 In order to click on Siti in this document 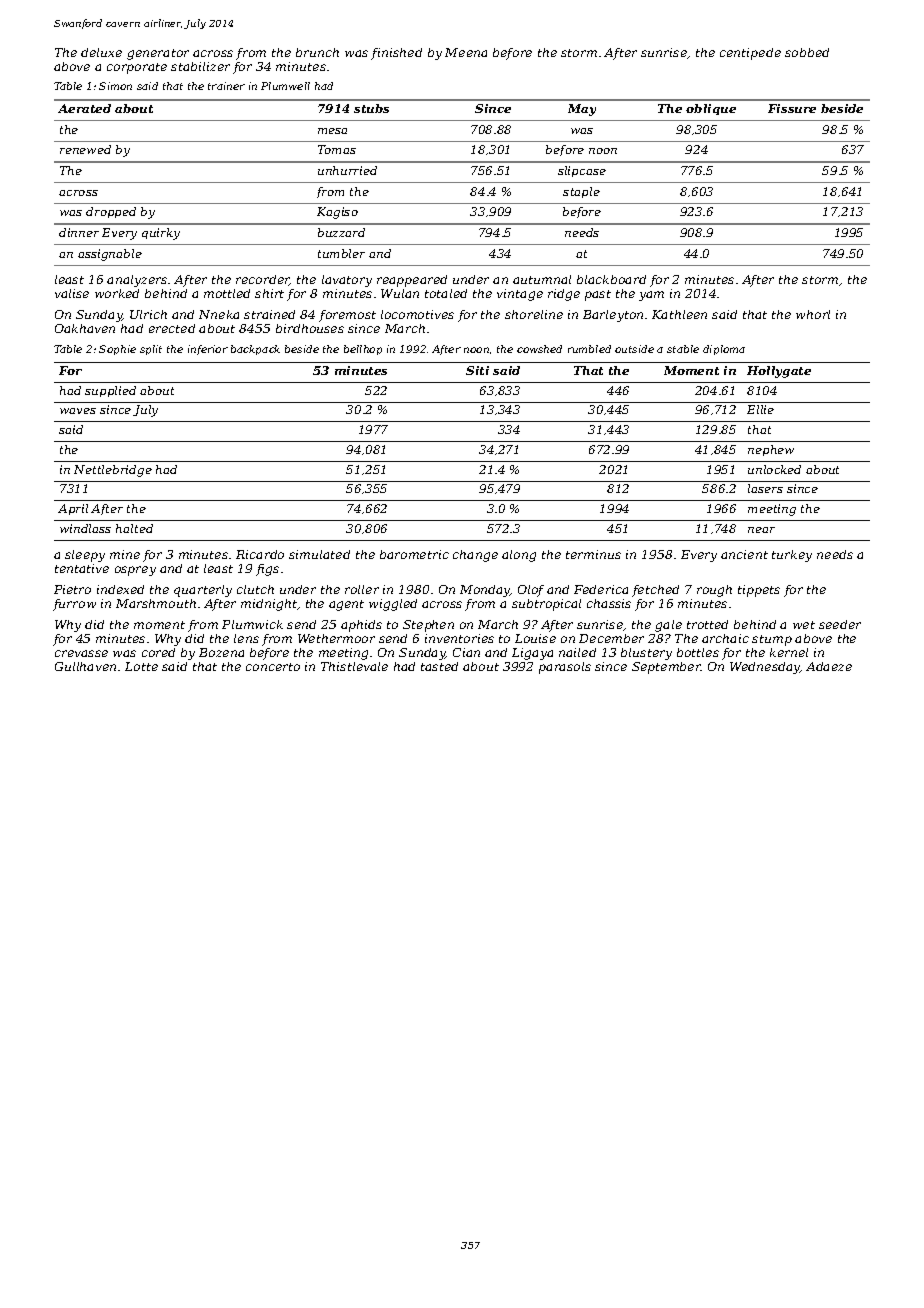, I will do `click(477, 370)`.
